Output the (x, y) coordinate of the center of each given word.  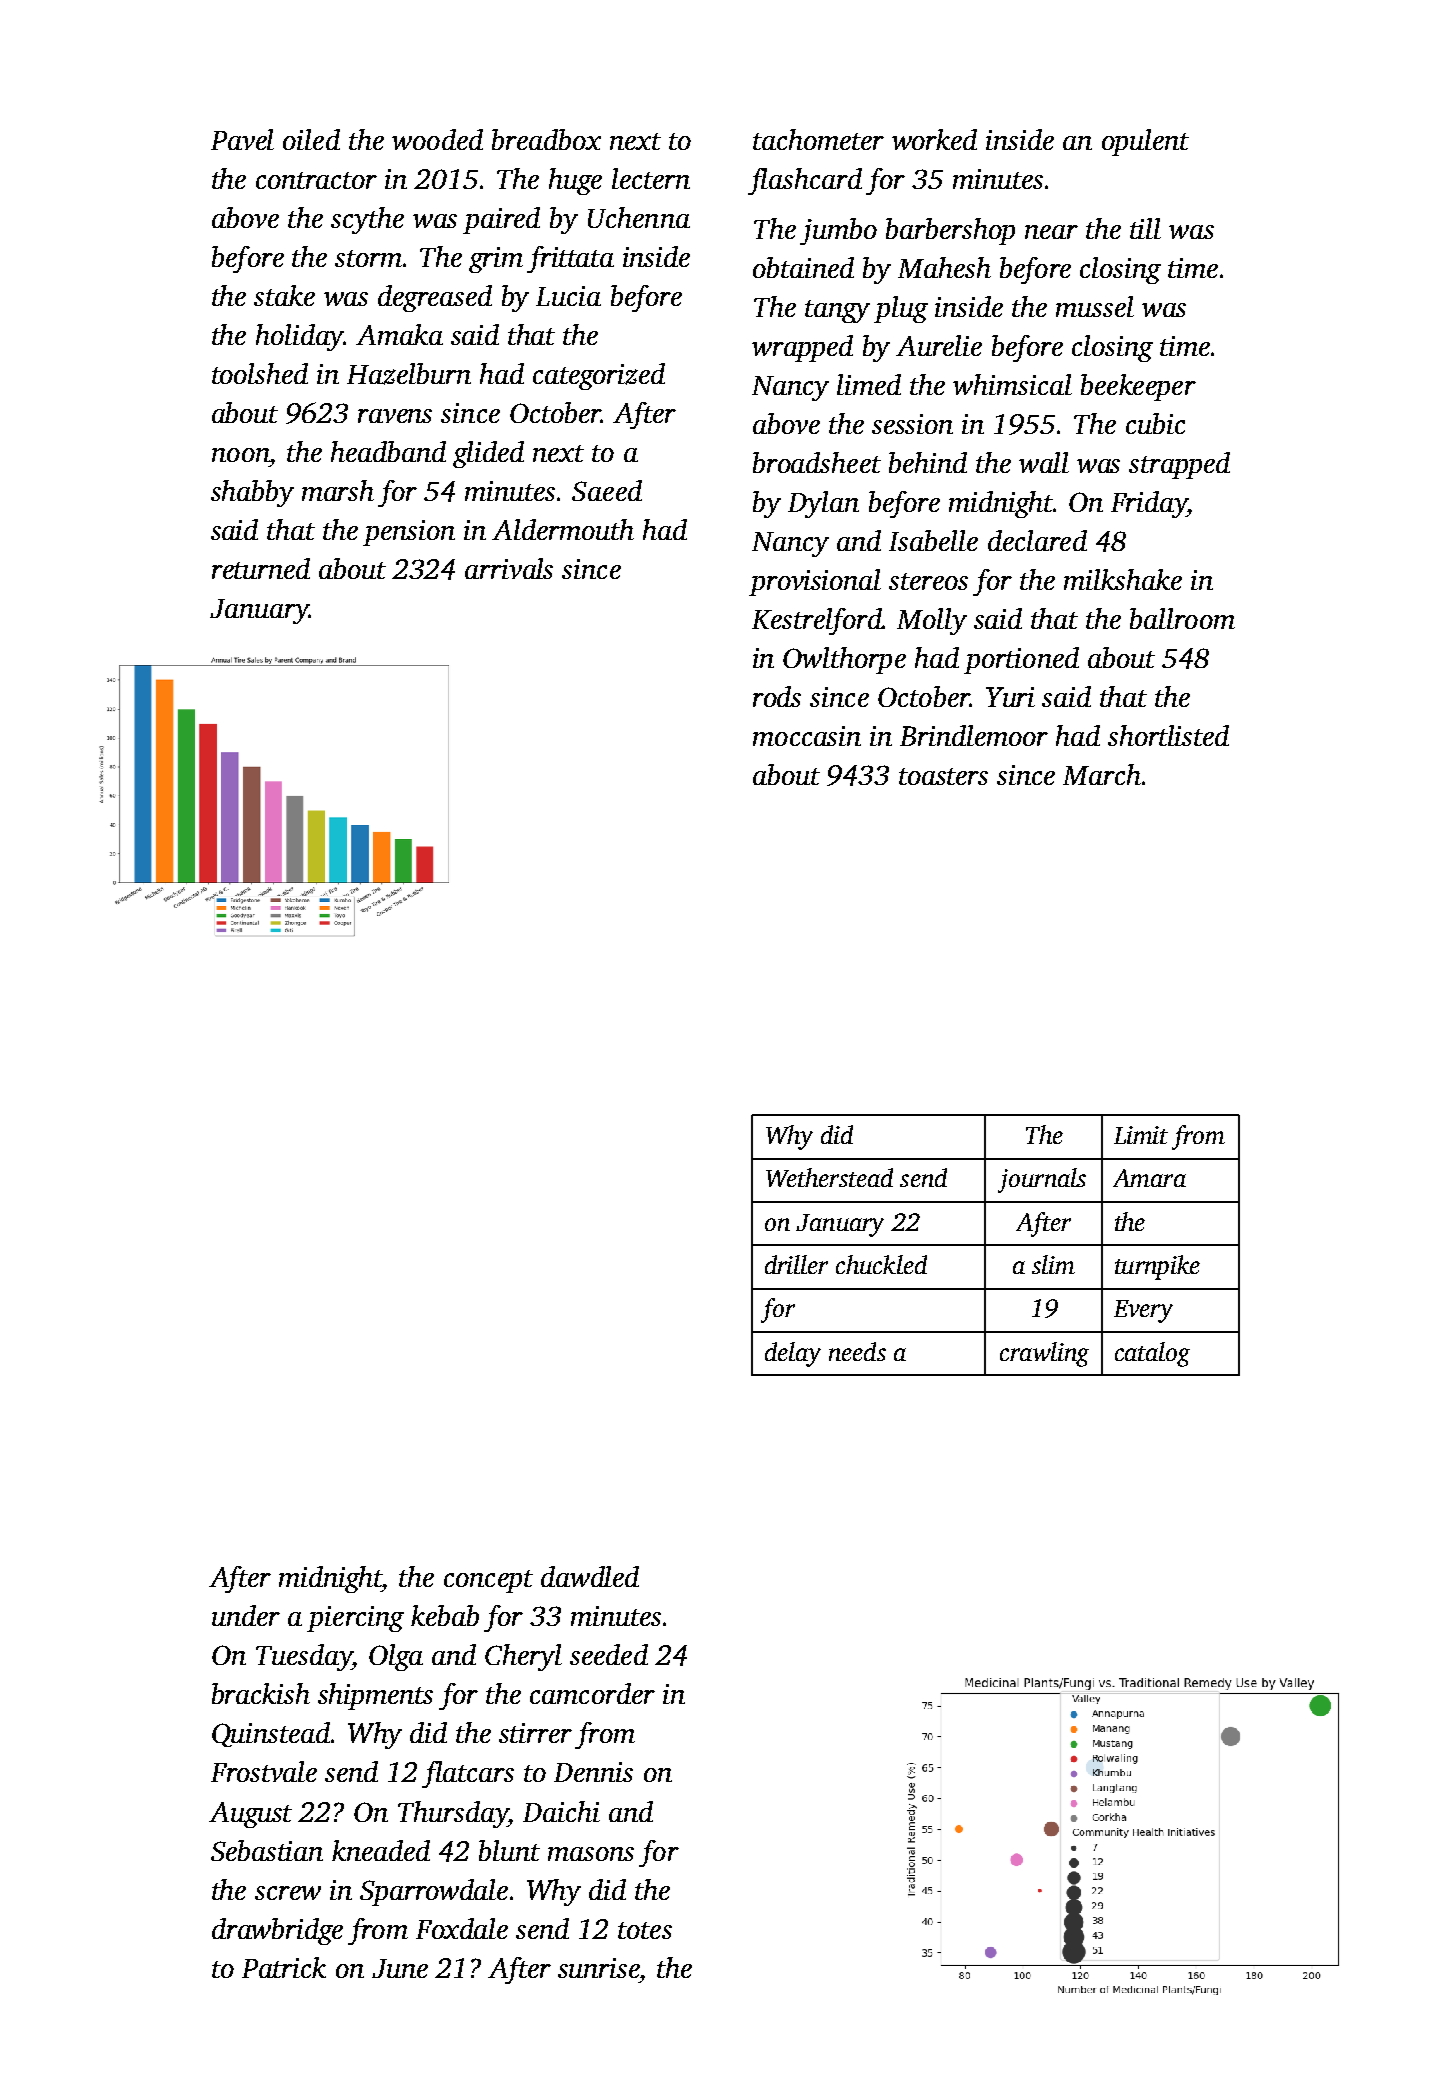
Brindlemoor (974, 735)
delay (793, 1354)
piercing (355, 1619)
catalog (1152, 1354)
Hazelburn (409, 374)
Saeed (607, 490)
